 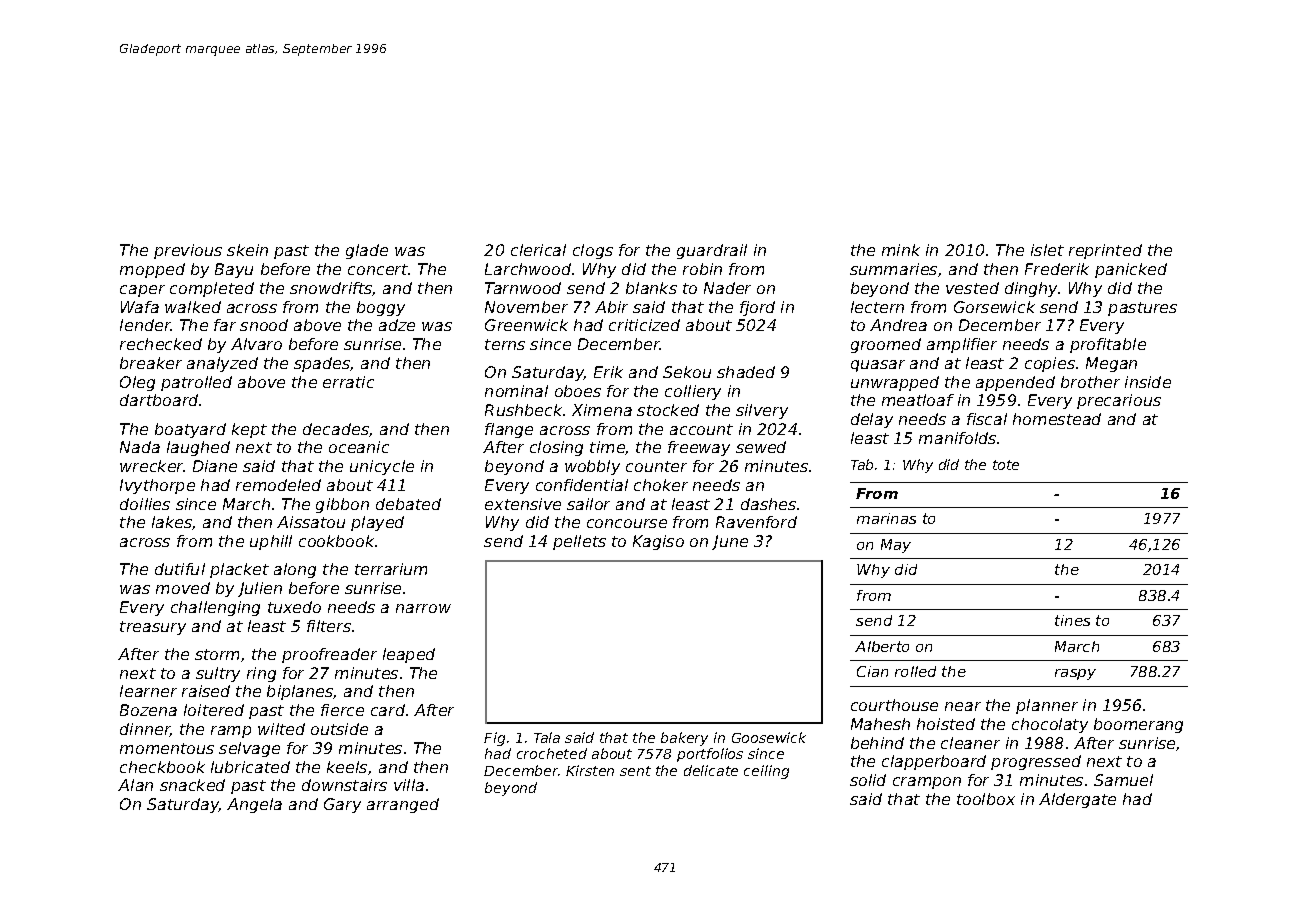 I want to click on sewed, so click(x=761, y=447).
